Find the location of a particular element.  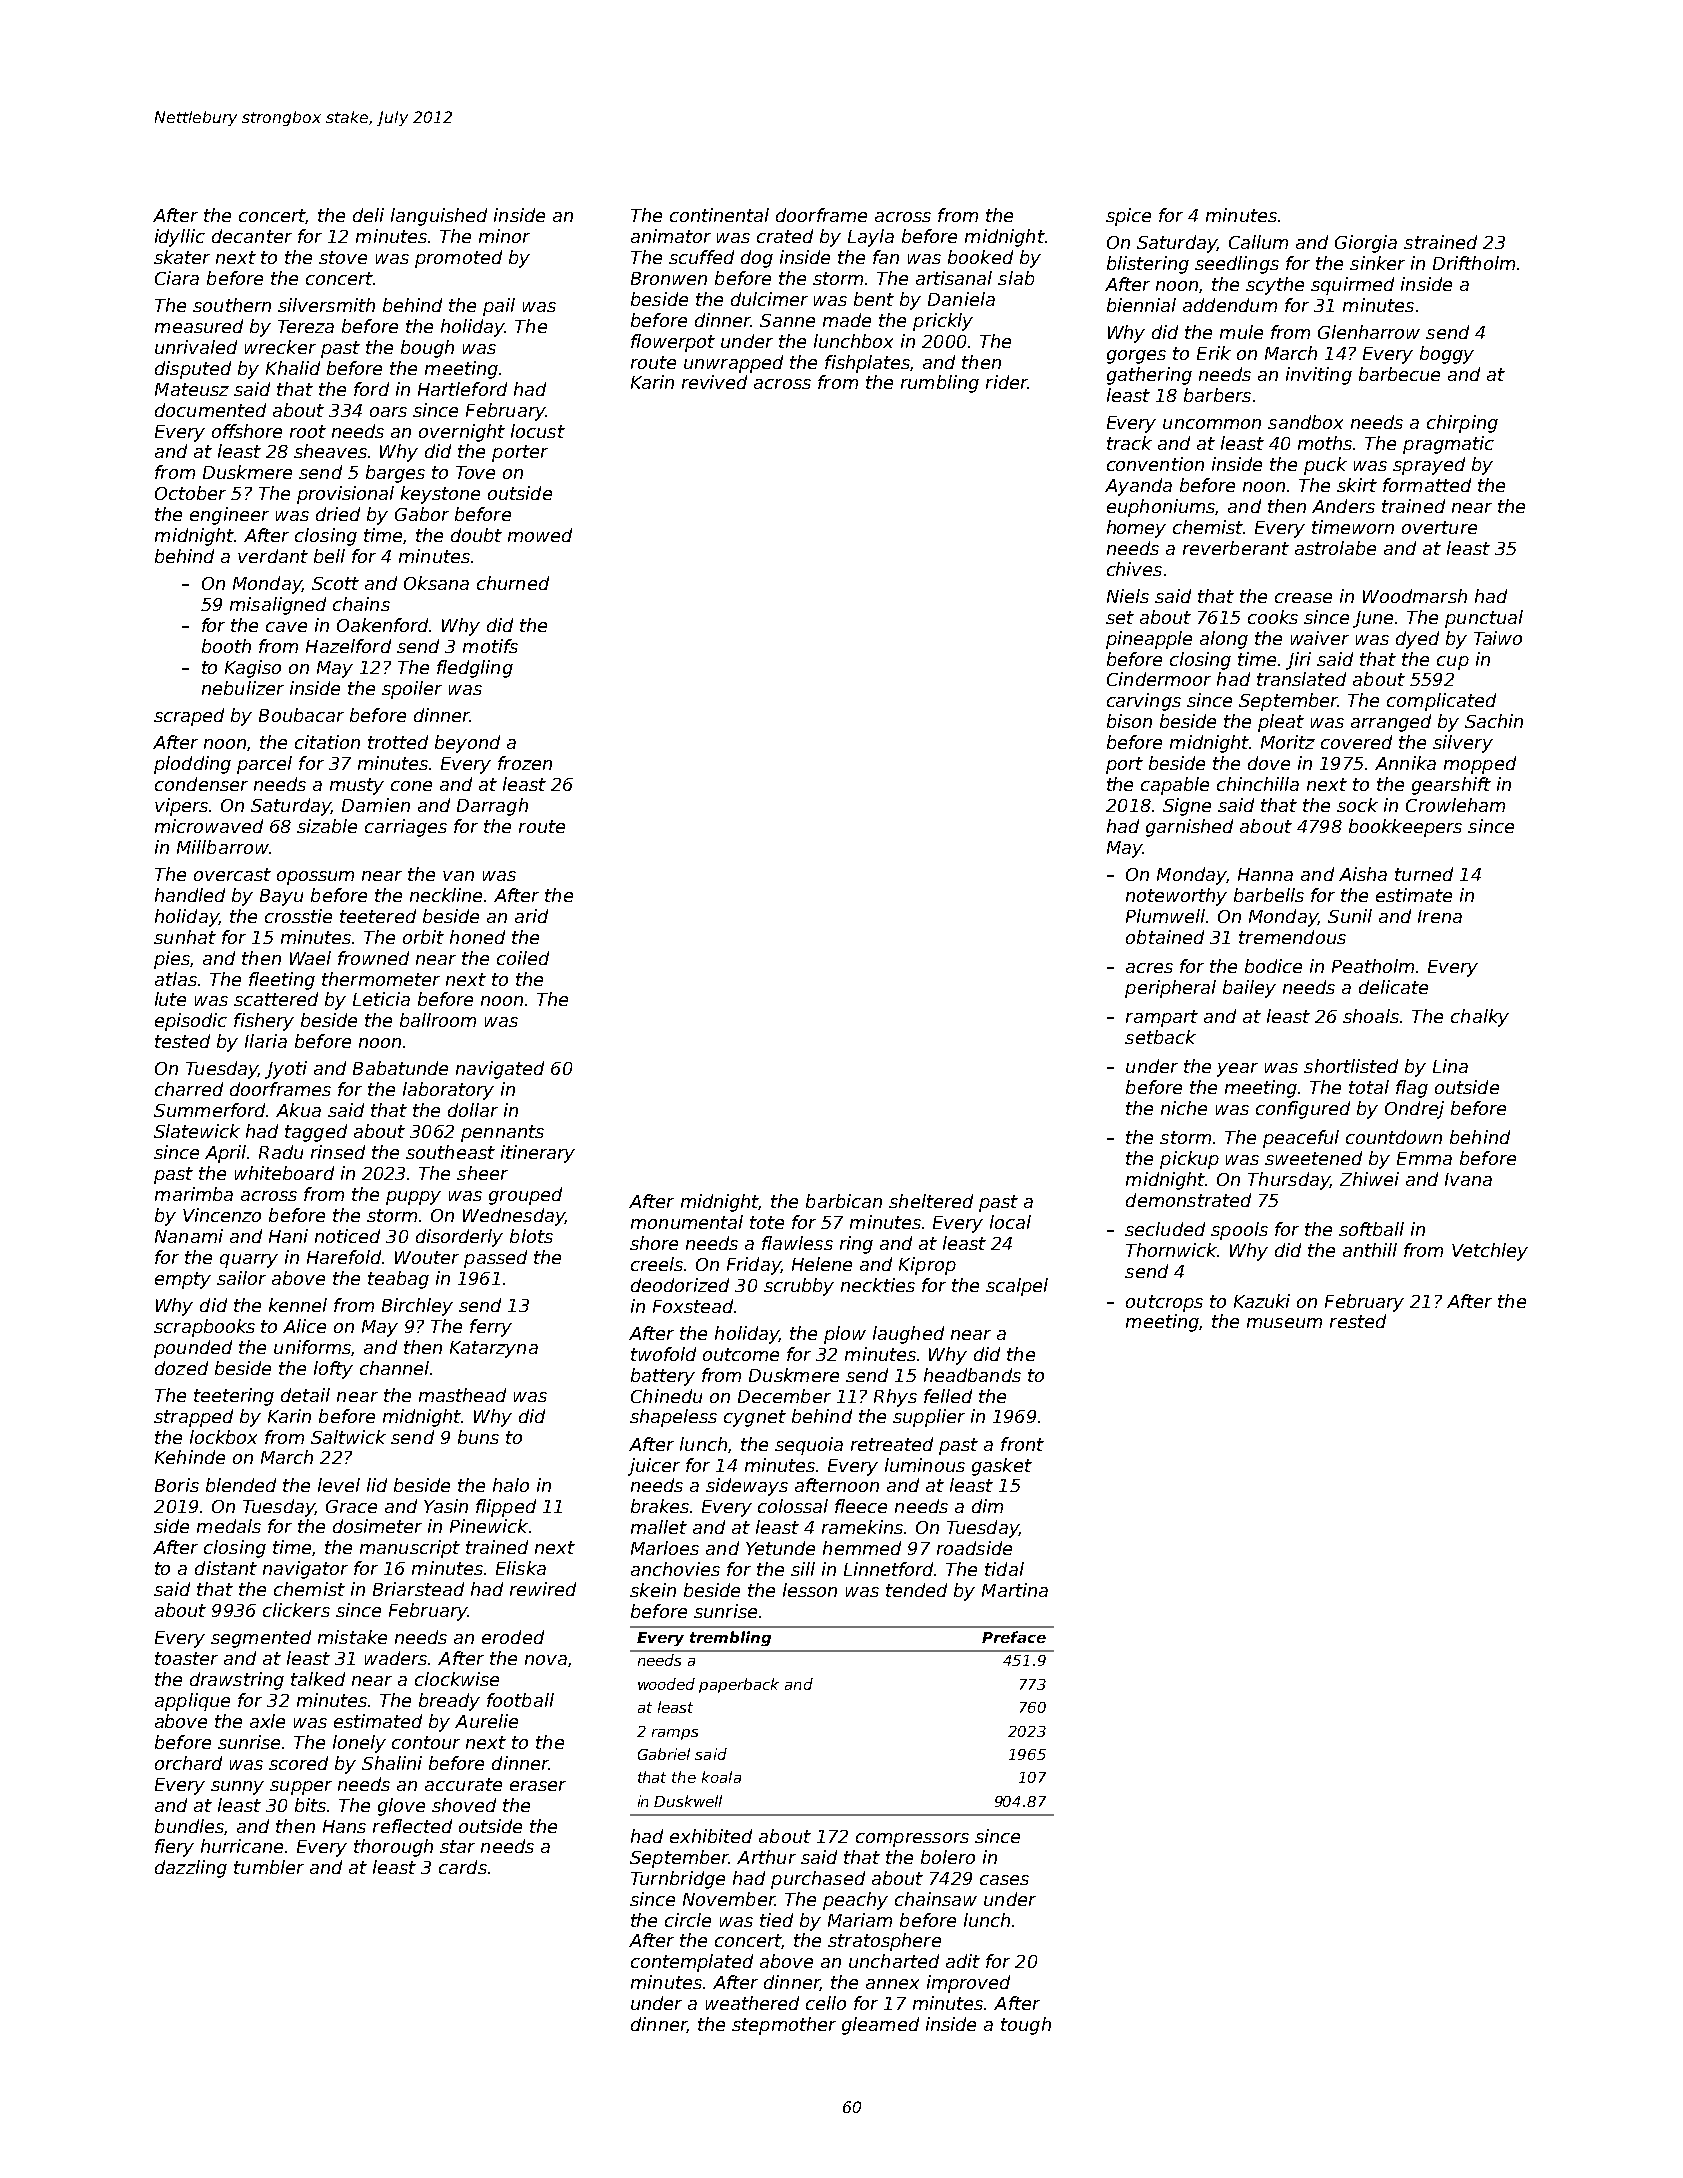

southeast is located at coordinates (450, 1152).
